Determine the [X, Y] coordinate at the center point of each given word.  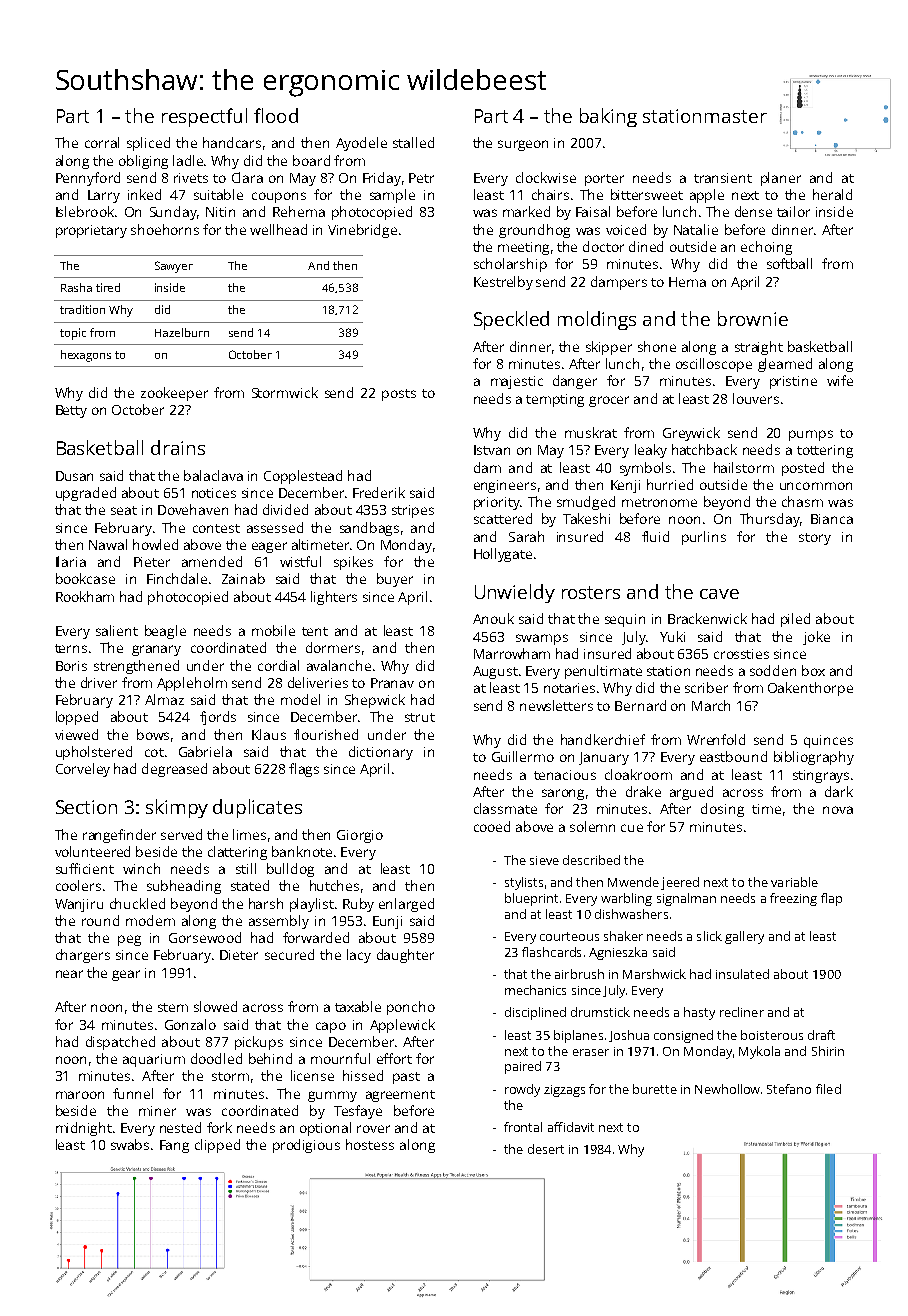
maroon [80, 1095]
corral [102, 142]
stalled [413, 142]
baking [608, 117]
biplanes [578, 1036]
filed [828, 1089]
